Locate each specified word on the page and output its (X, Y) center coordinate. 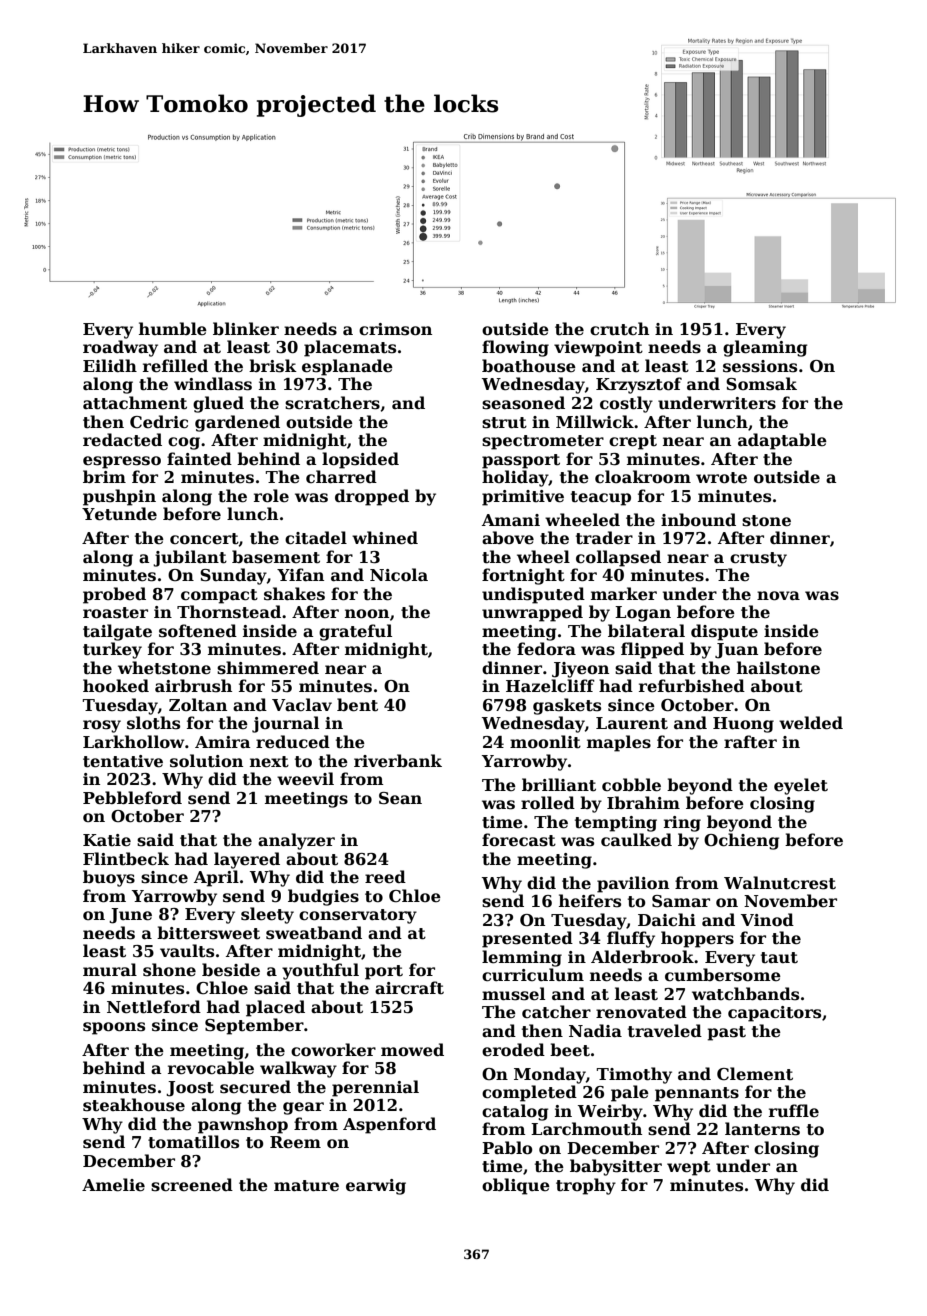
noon (367, 614)
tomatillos (193, 1142)
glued (218, 404)
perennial (375, 1088)
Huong (743, 725)
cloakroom (643, 477)
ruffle (794, 1111)
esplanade (347, 367)
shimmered (268, 668)
